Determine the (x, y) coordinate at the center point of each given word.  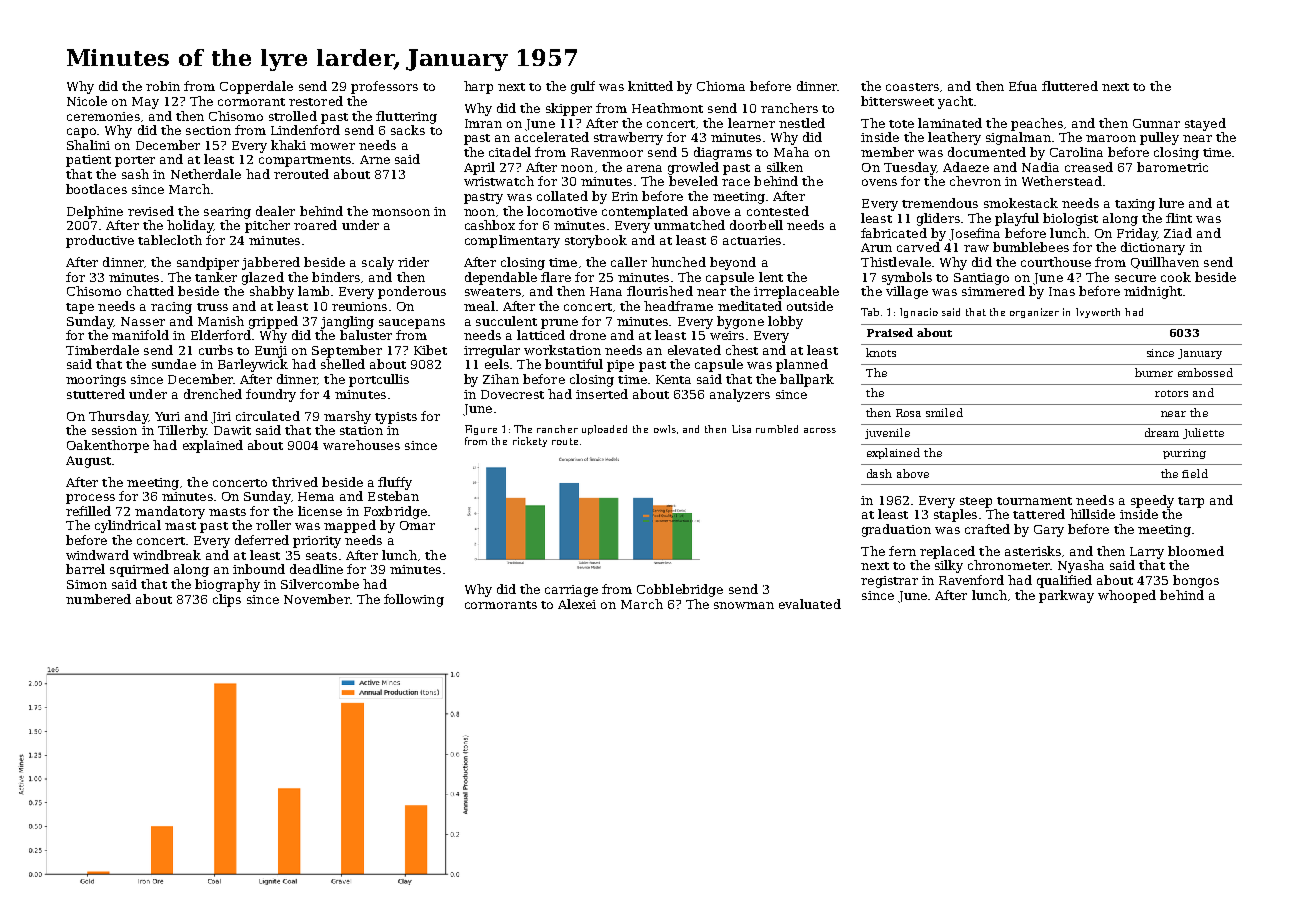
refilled (88, 511)
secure (1135, 278)
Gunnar (1156, 123)
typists (396, 418)
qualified (1064, 581)
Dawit (232, 430)
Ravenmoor (607, 152)
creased (1089, 167)
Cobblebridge (680, 590)
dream (1162, 432)
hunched (678, 262)
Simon (87, 584)
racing (171, 308)
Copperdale (256, 87)
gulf (583, 87)
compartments (305, 161)
